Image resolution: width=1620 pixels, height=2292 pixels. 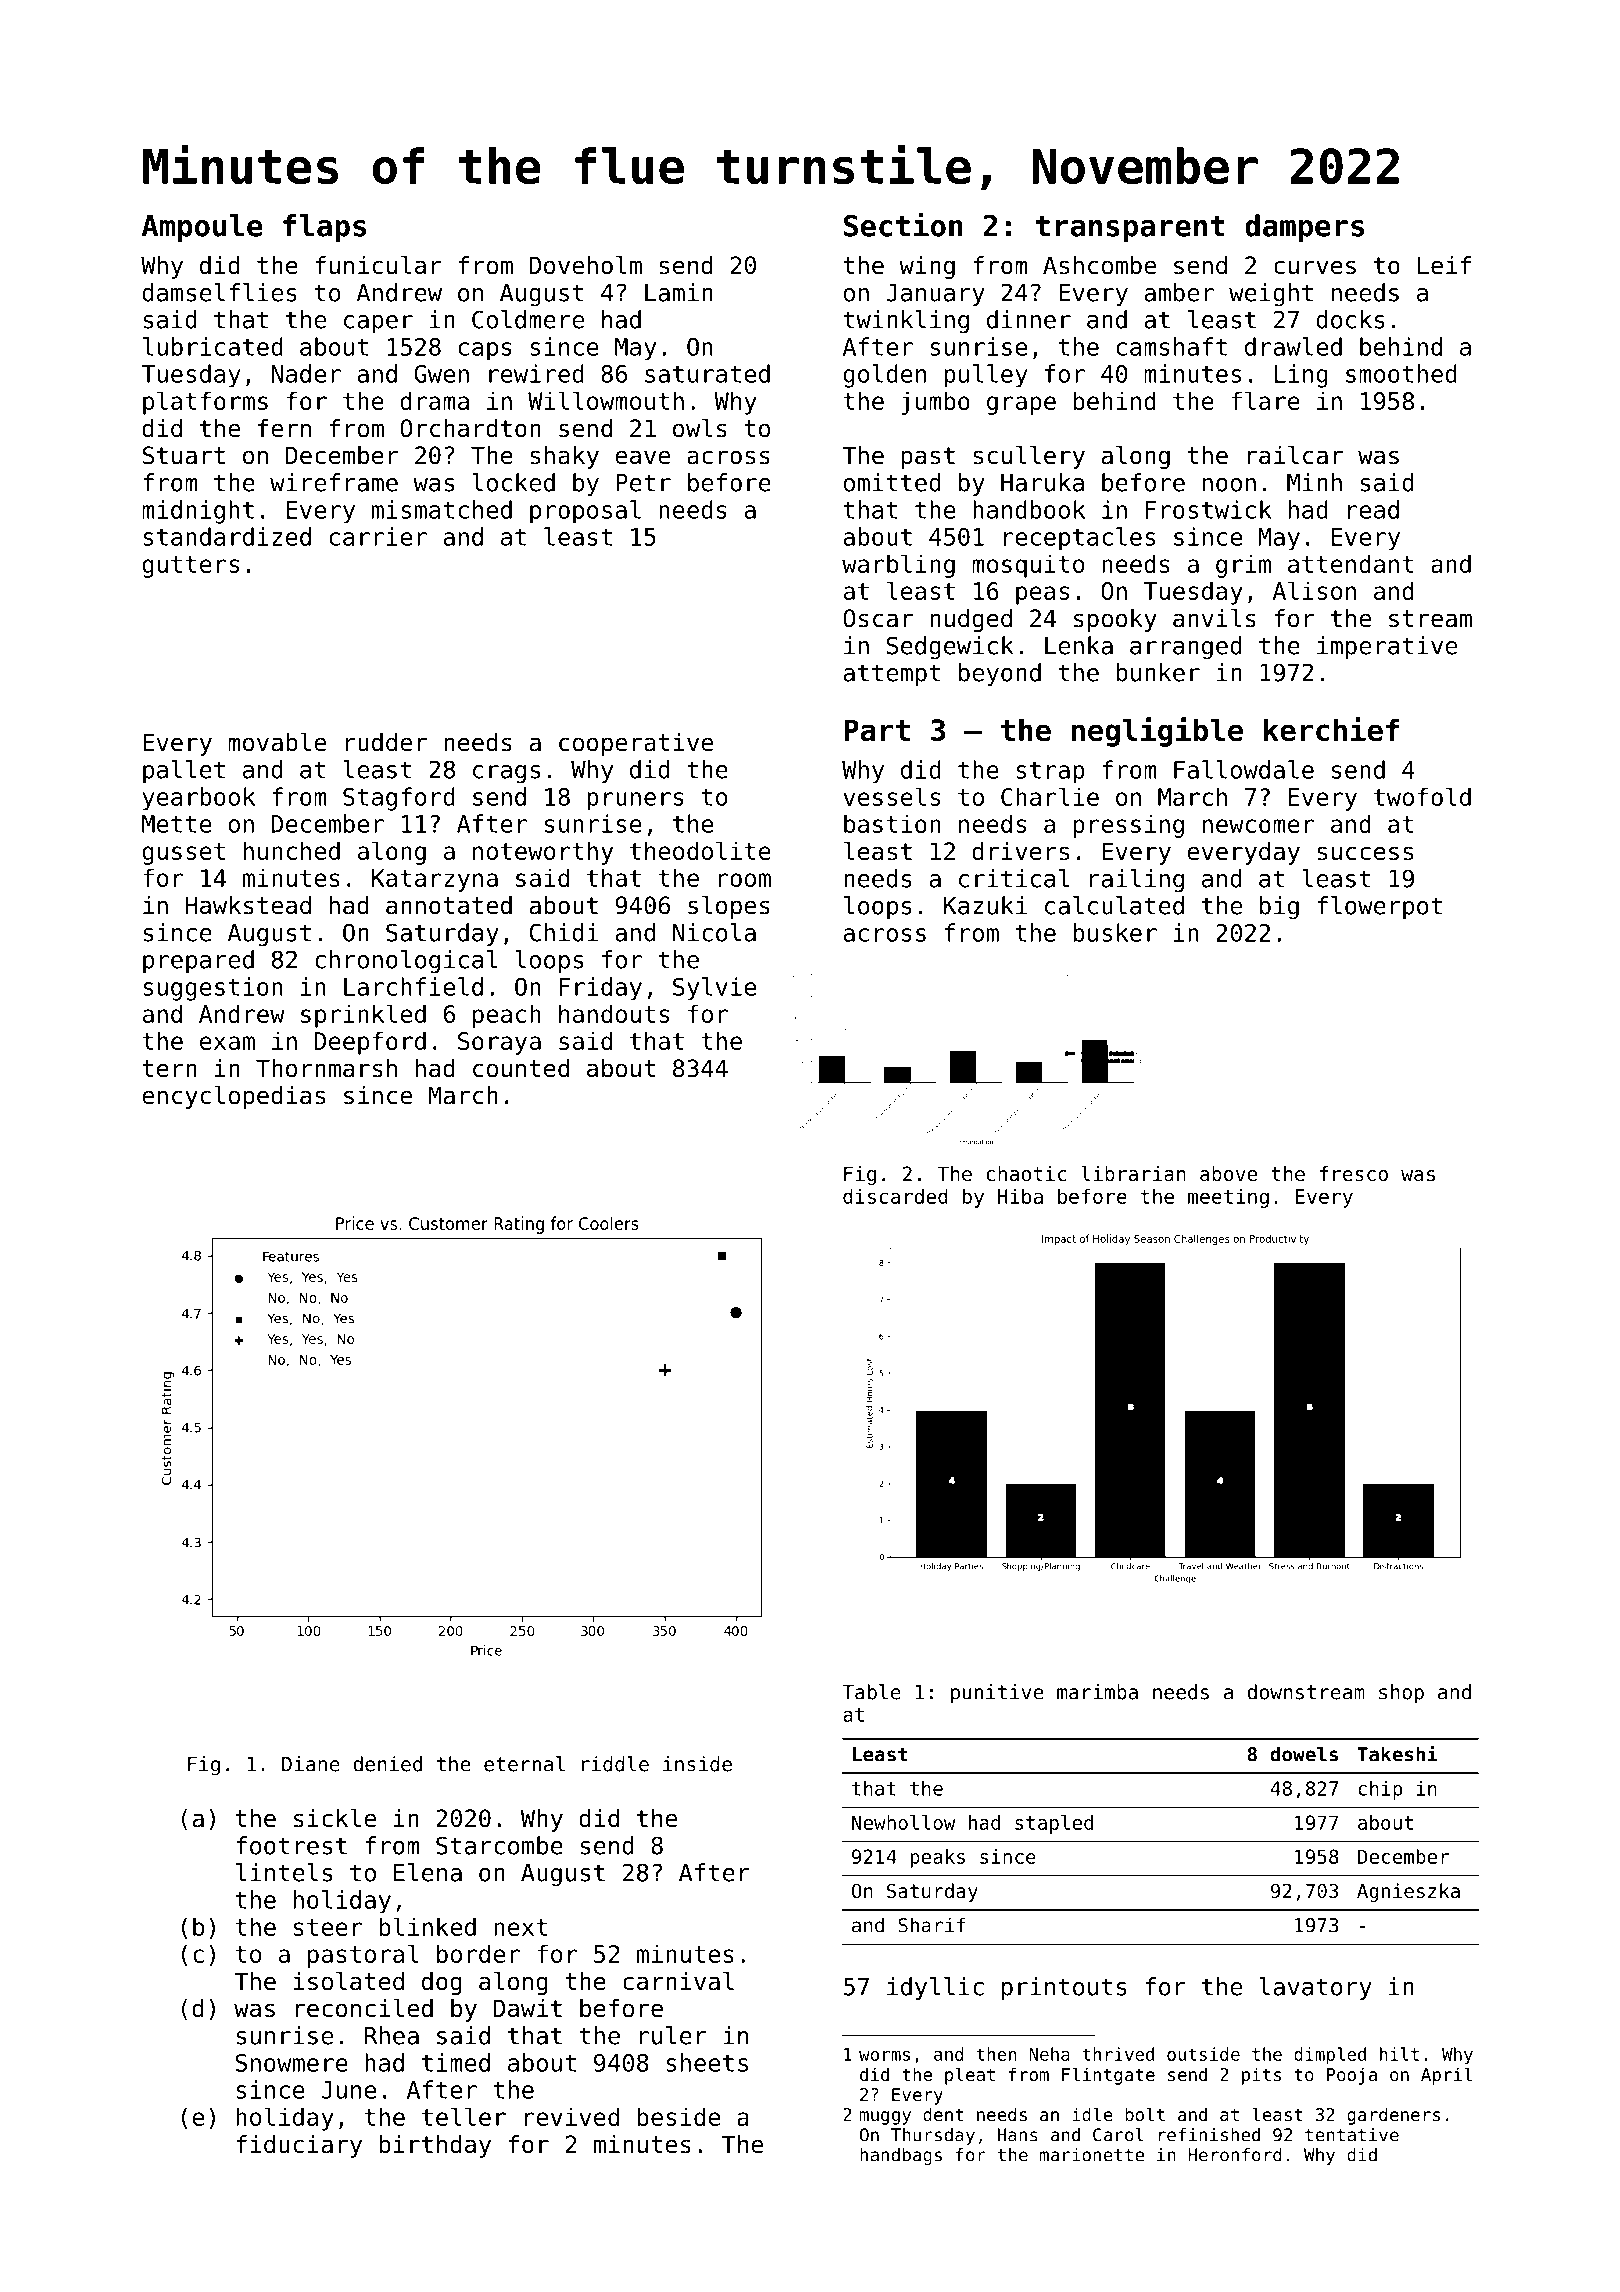 What do you see at coordinates (586, 265) in the screenshot?
I see `Doveholm` at bounding box center [586, 265].
